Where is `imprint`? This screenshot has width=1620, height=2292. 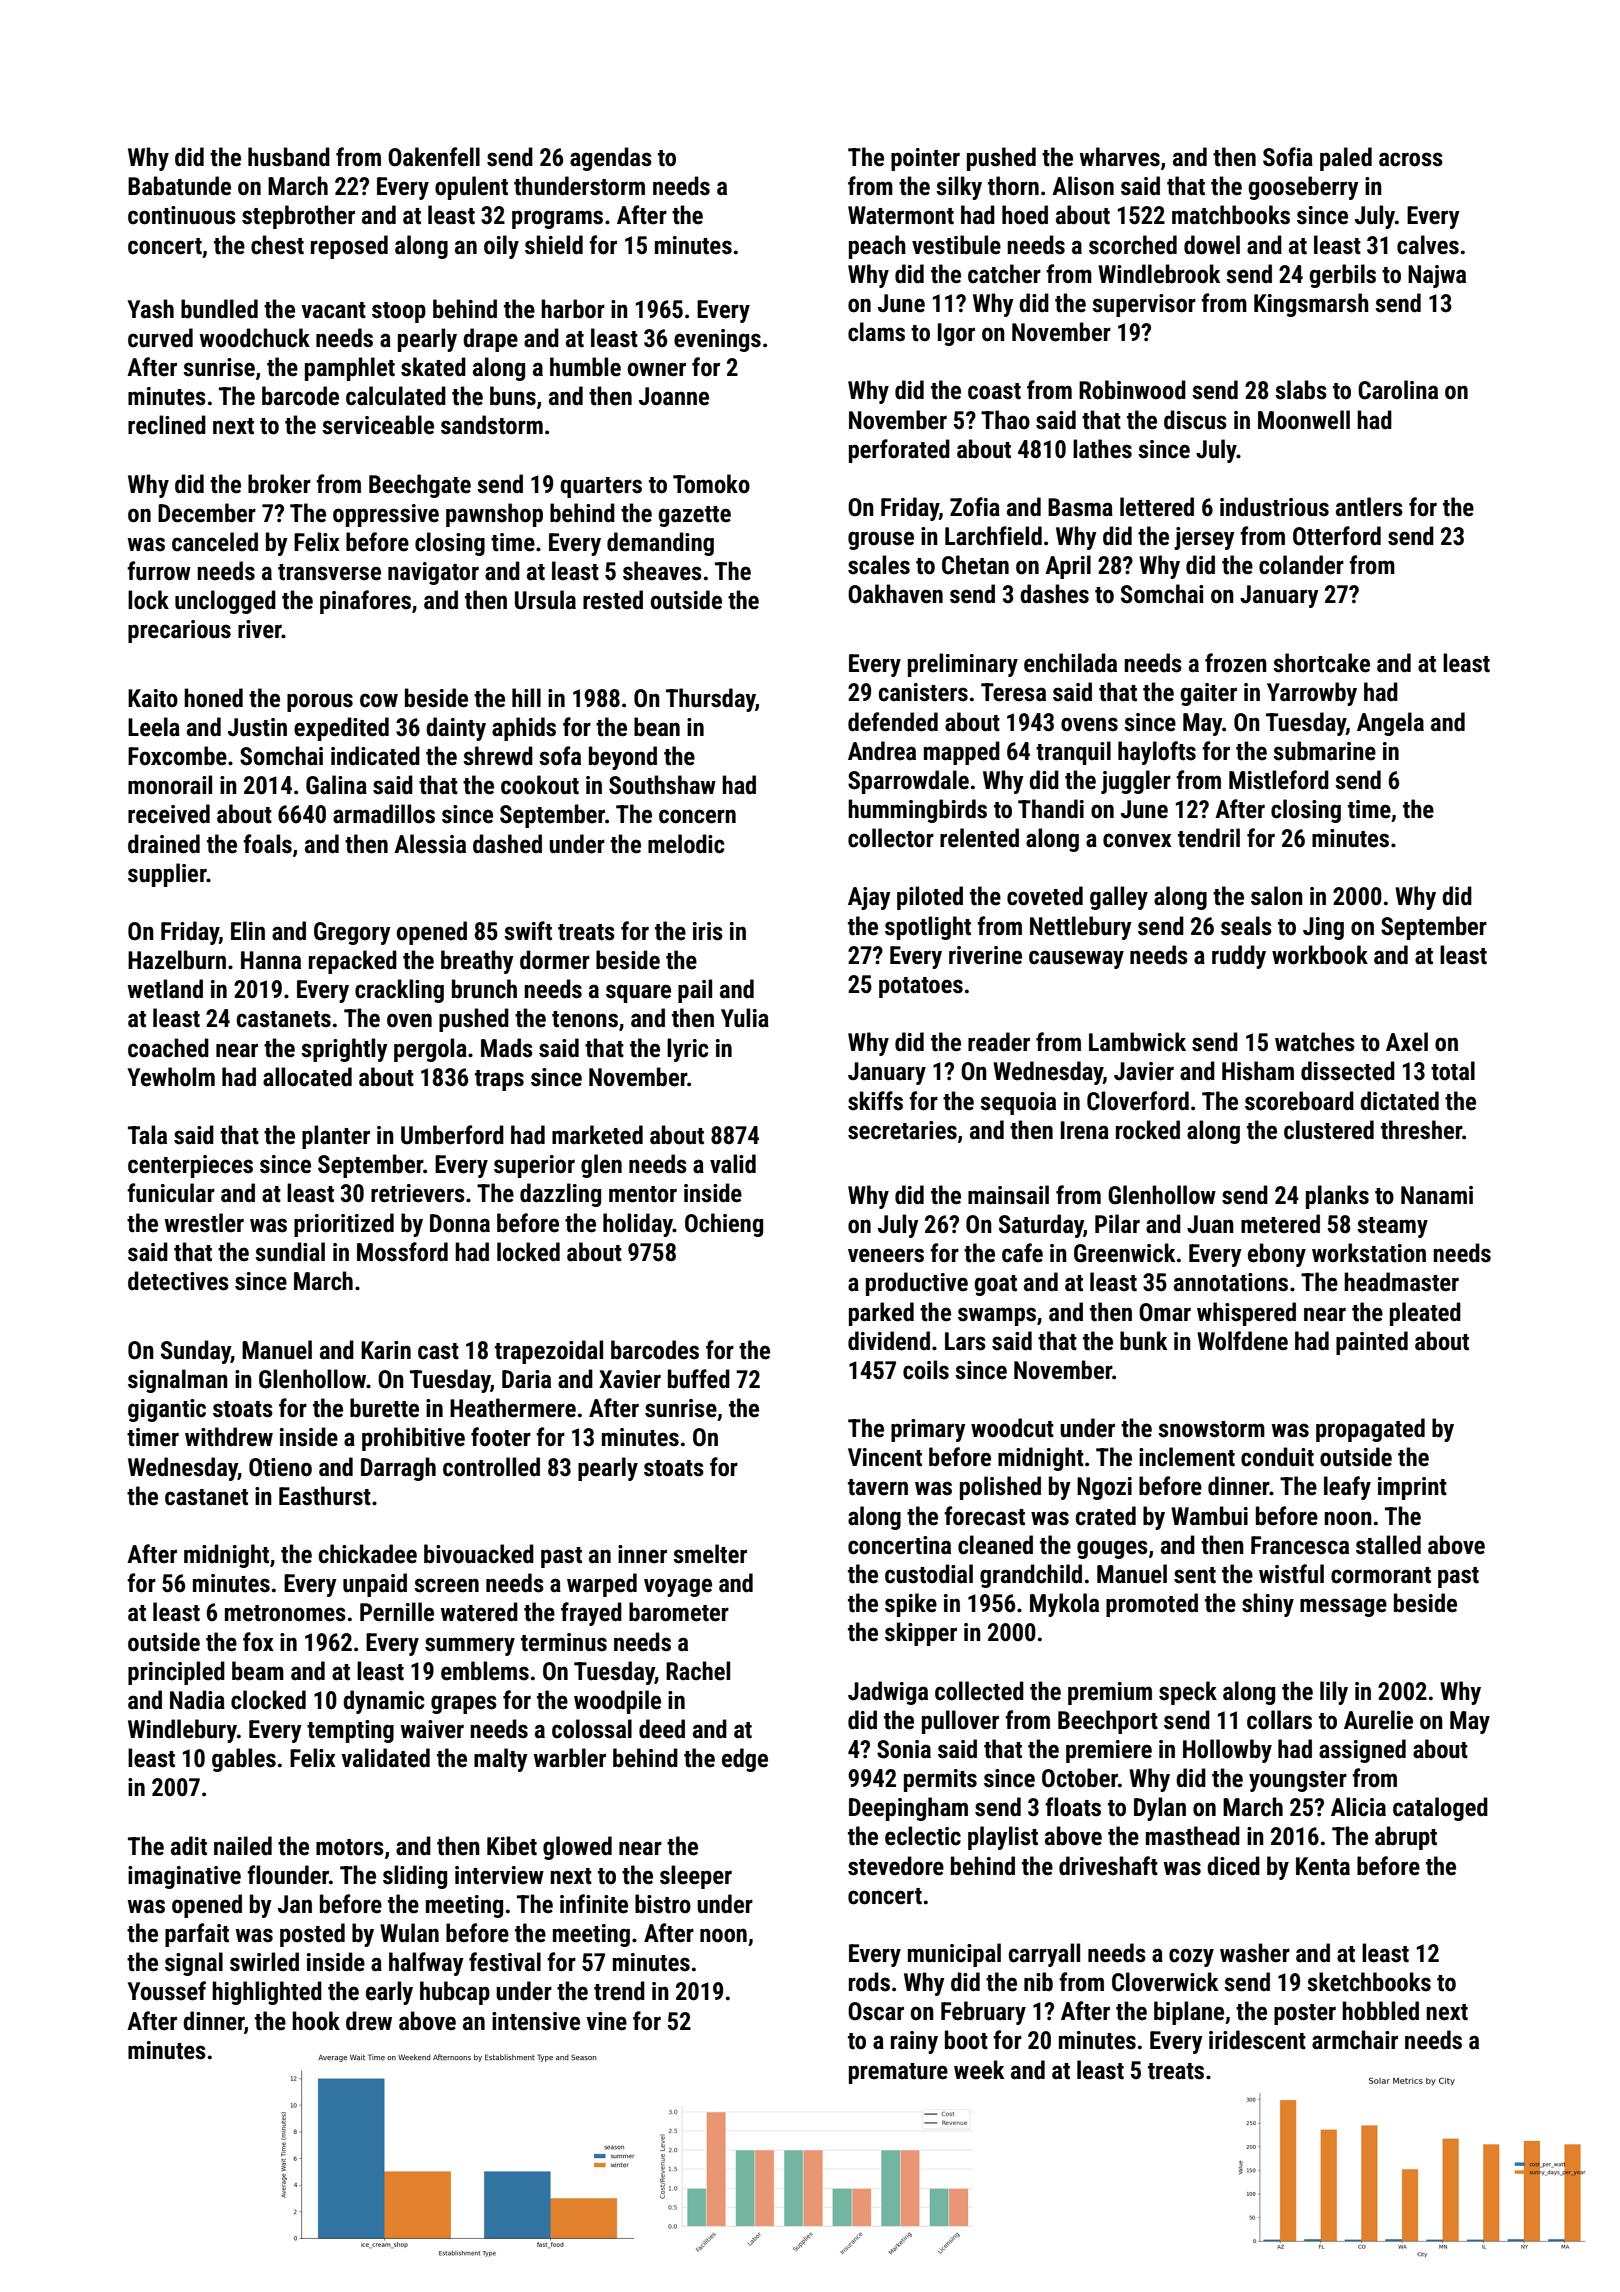
imprint is located at coordinates (1412, 1488).
